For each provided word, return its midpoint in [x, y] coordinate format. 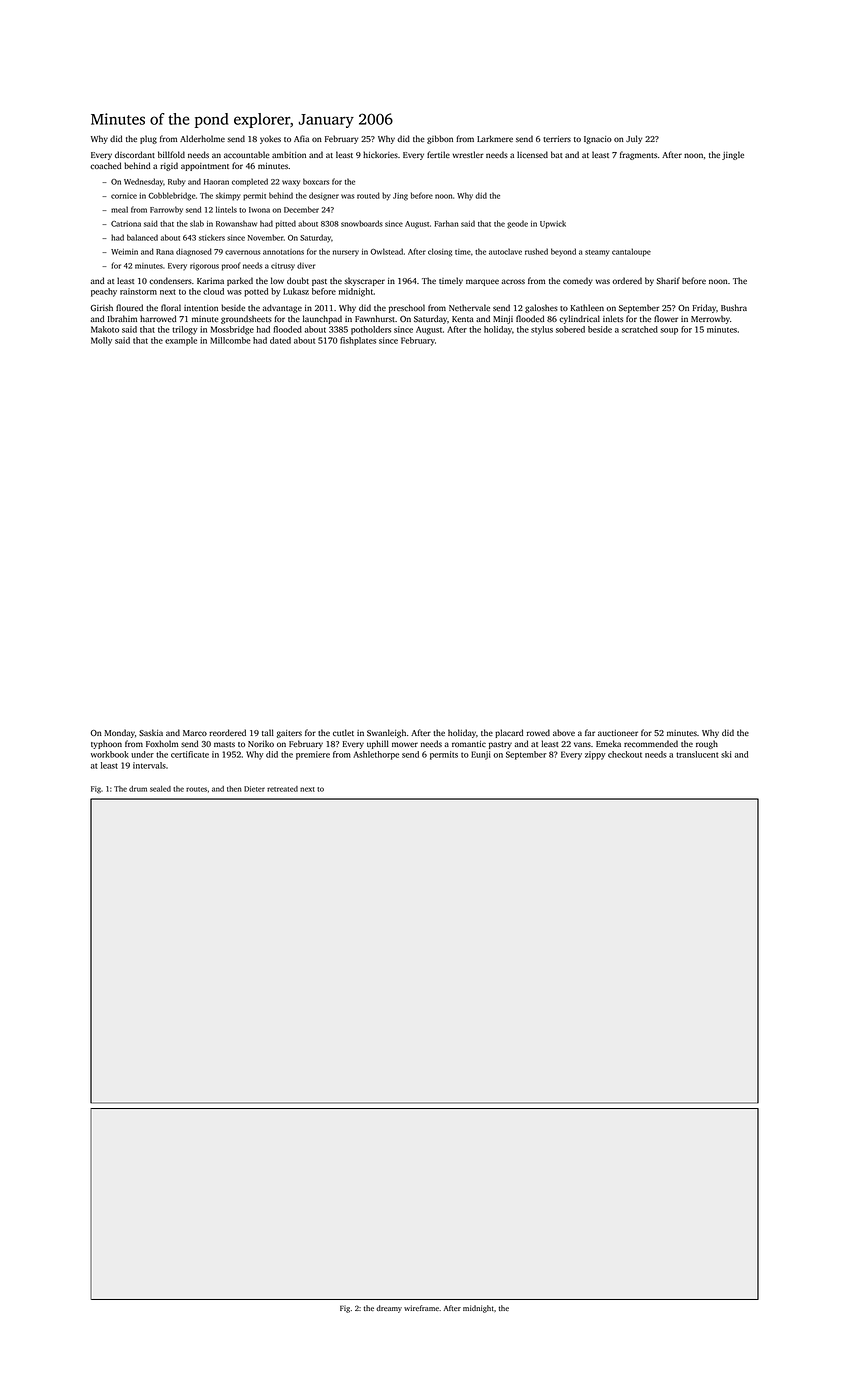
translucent [697, 754]
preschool [407, 308]
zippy [595, 755]
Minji [503, 320]
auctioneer [618, 733]
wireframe [421, 1308]
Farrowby [166, 210]
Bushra [734, 307]
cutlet [343, 732]
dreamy [389, 1309]
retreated [282, 789]
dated [280, 340]
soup [669, 331]
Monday [119, 733]
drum [138, 789]
